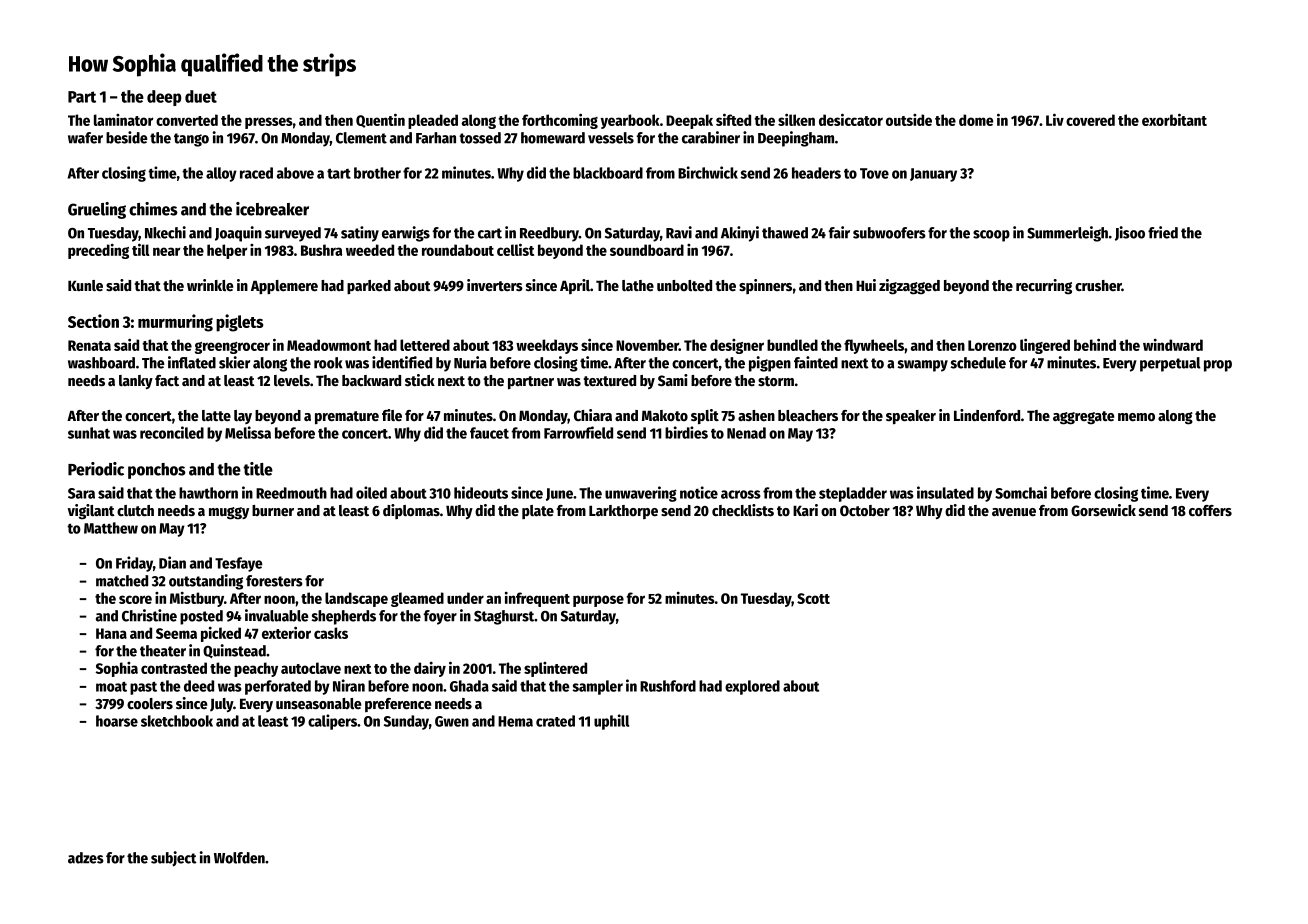  Describe the element at coordinates (143, 688) in the screenshot. I see `past` at that location.
